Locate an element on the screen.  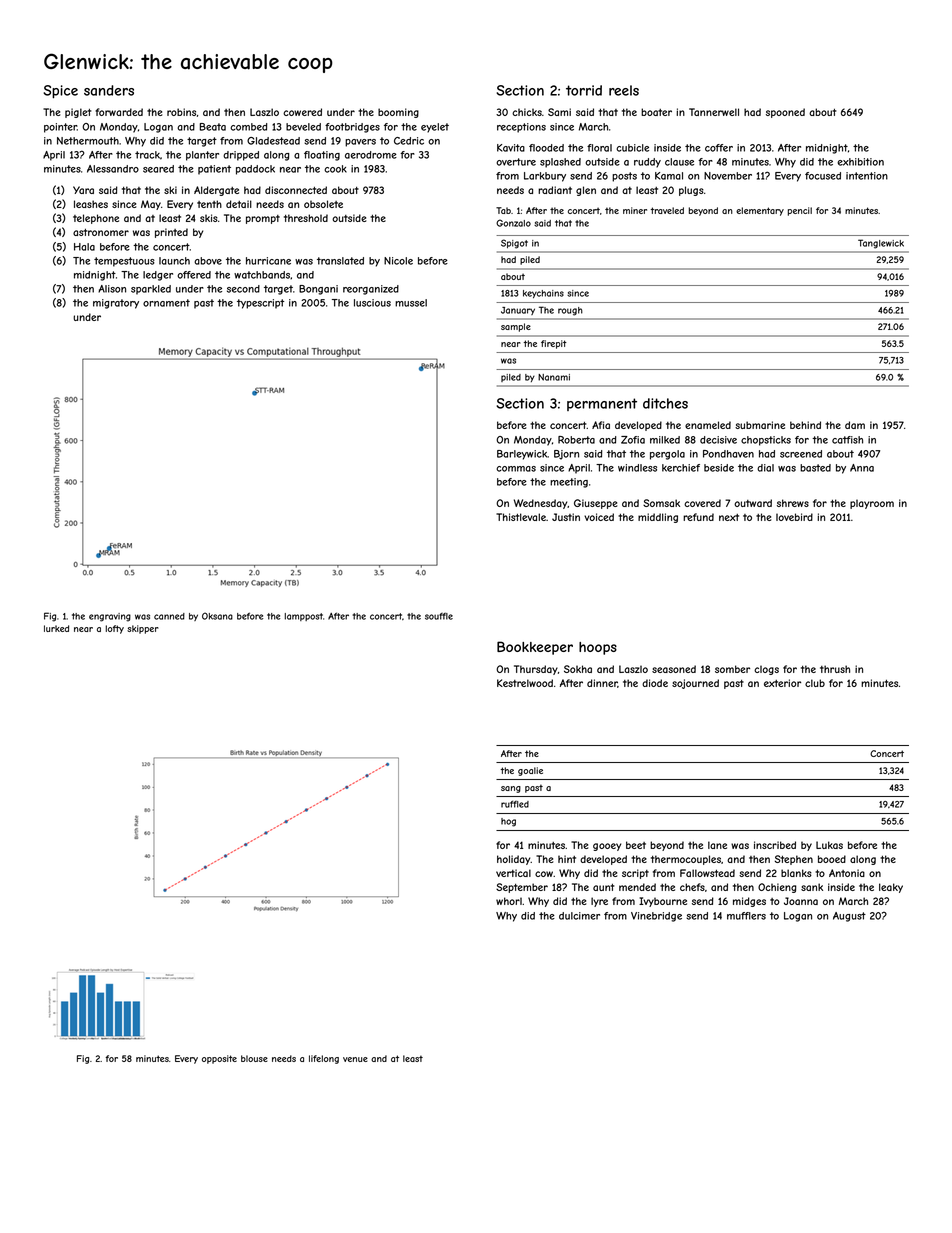
seasoned is located at coordinates (674, 669).
